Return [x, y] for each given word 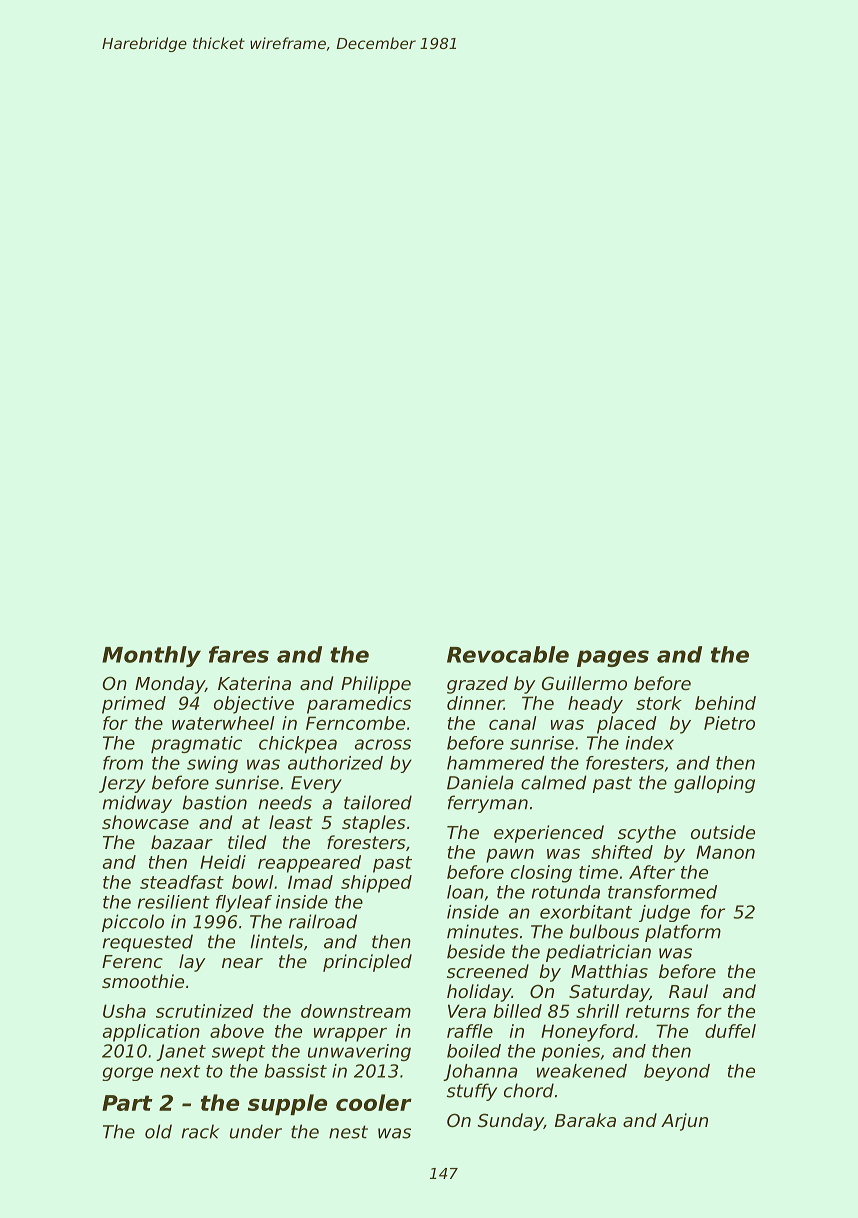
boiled [474, 1051]
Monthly [151, 656]
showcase [145, 822]
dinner [475, 703]
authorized [335, 763]
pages [613, 658]
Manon [725, 852]
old [158, 1131]
